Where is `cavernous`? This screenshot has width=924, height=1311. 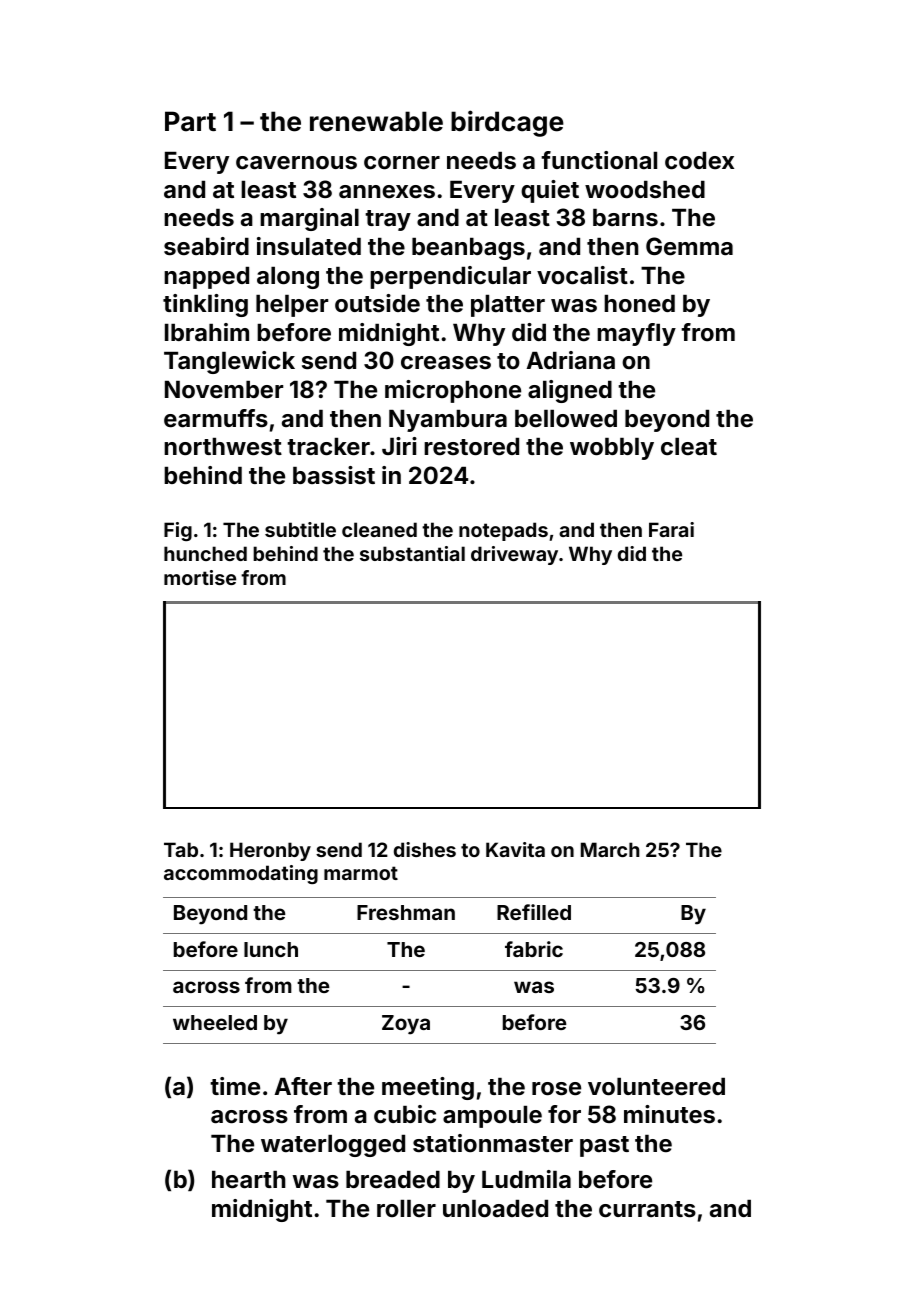 cavernous is located at coordinates (296, 163).
